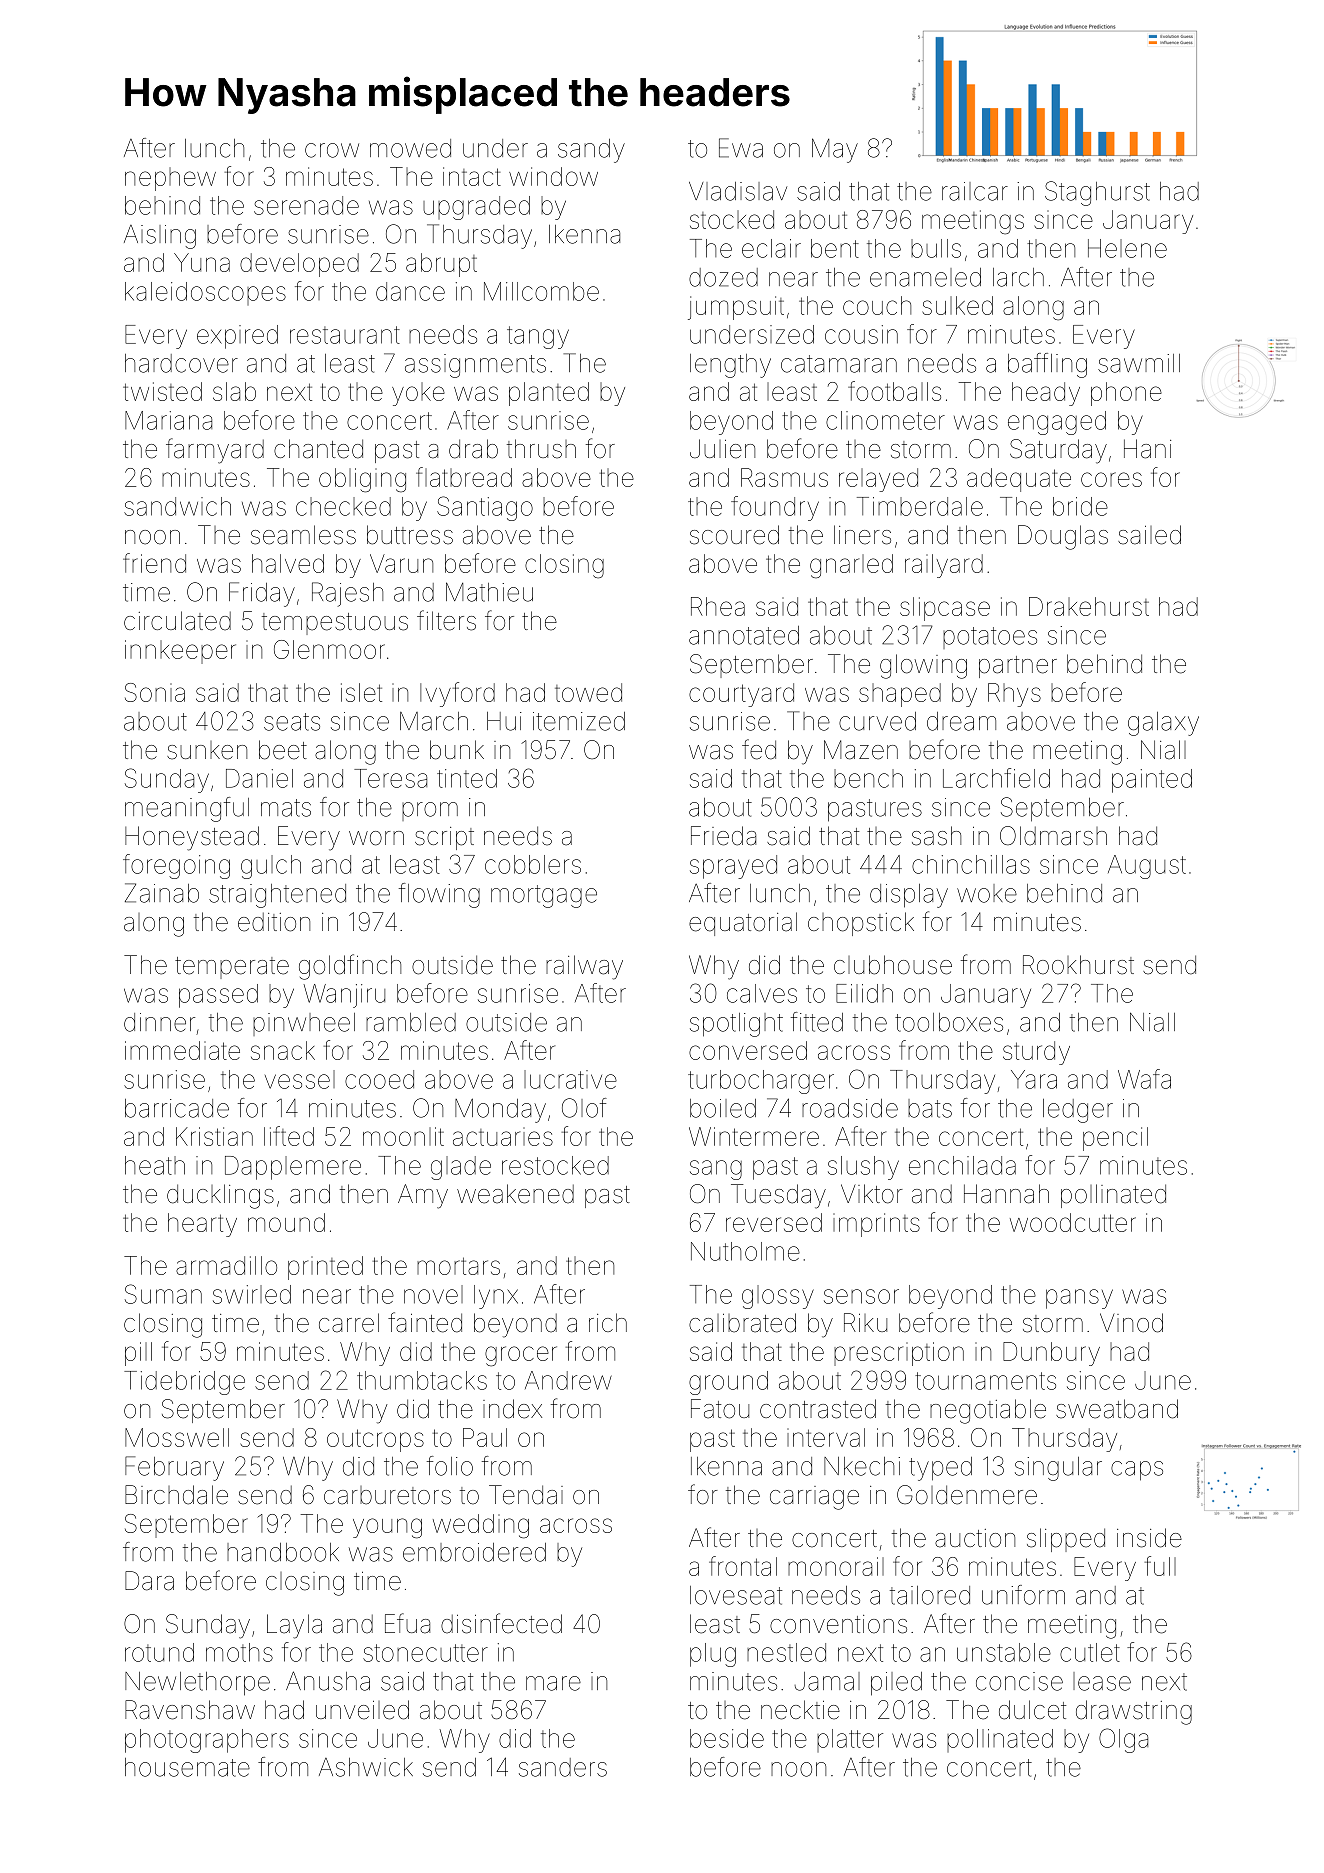  Describe the element at coordinates (563, 1767) in the screenshot. I see `sanders` at that location.
